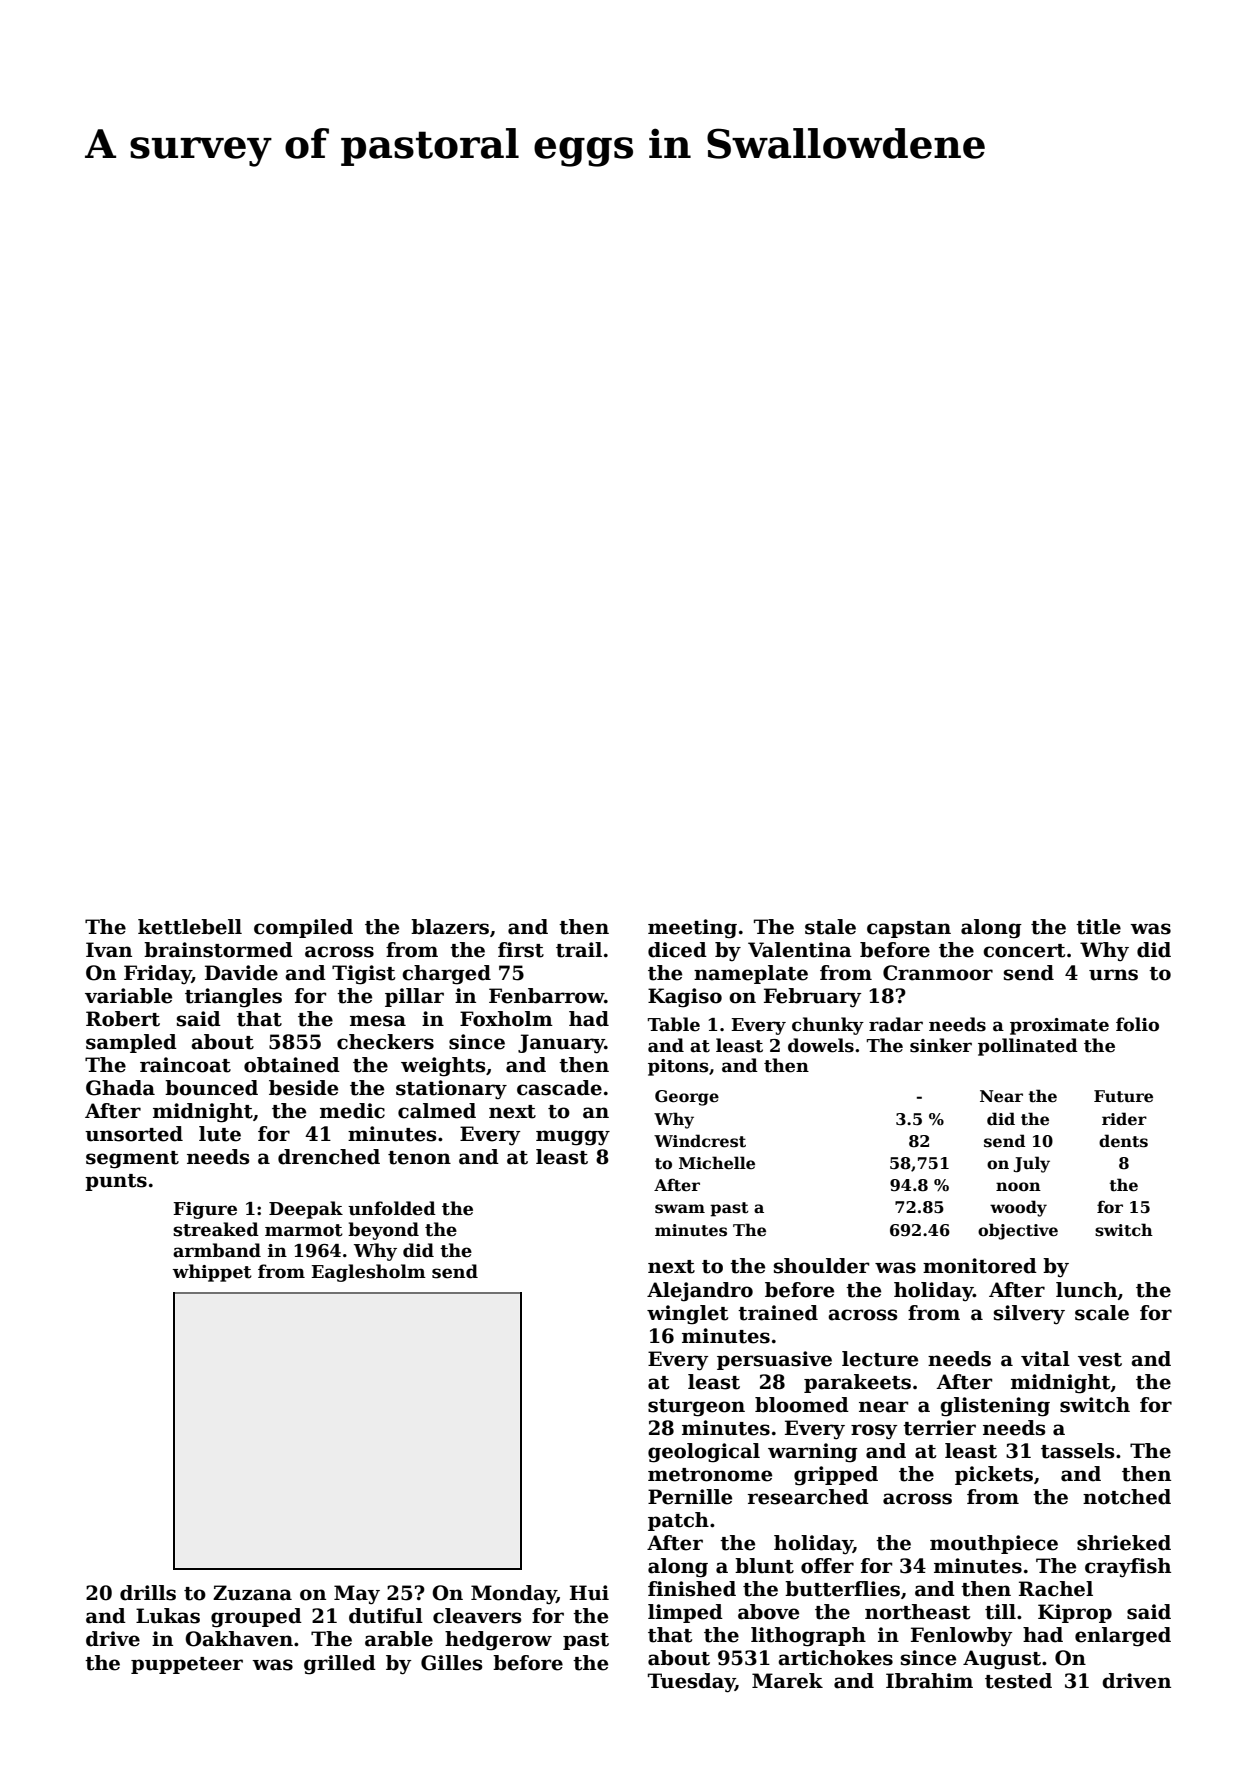 The height and width of the screenshot is (1778, 1257). What do you see at coordinates (704, 1453) in the screenshot?
I see `geological` at bounding box center [704, 1453].
